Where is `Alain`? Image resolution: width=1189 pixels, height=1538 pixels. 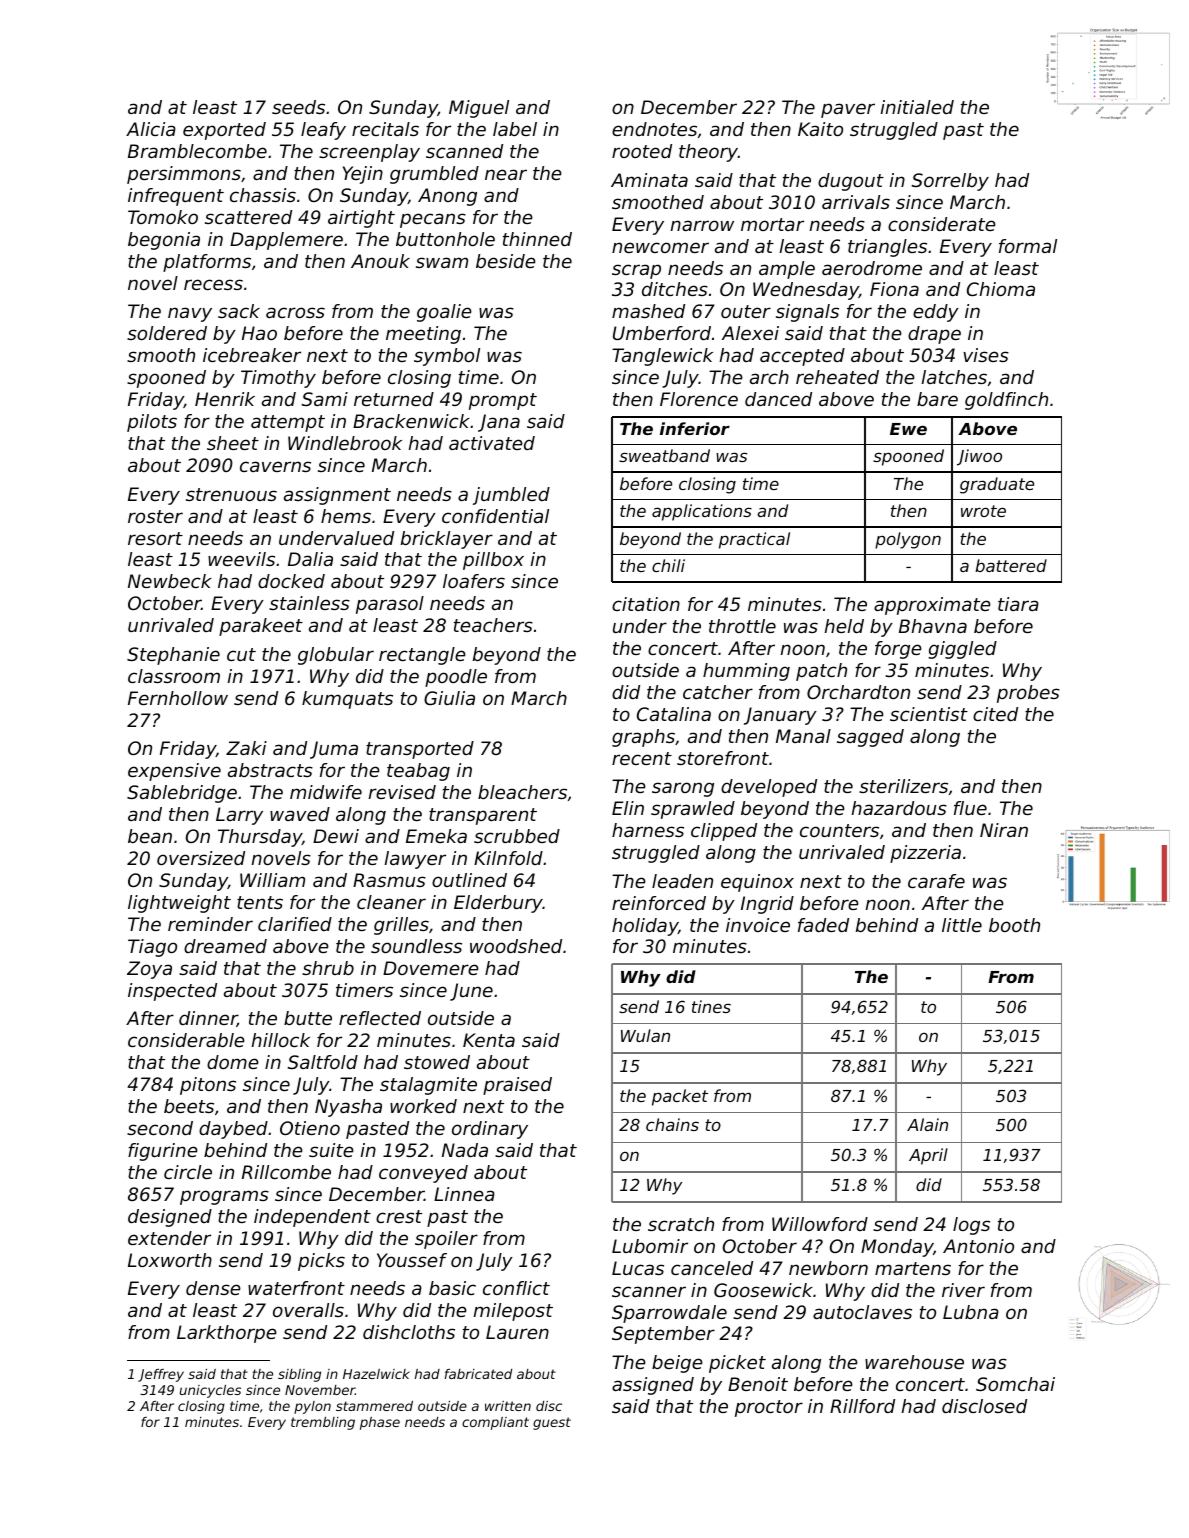 Alain is located at coordinates (927, 1124).
